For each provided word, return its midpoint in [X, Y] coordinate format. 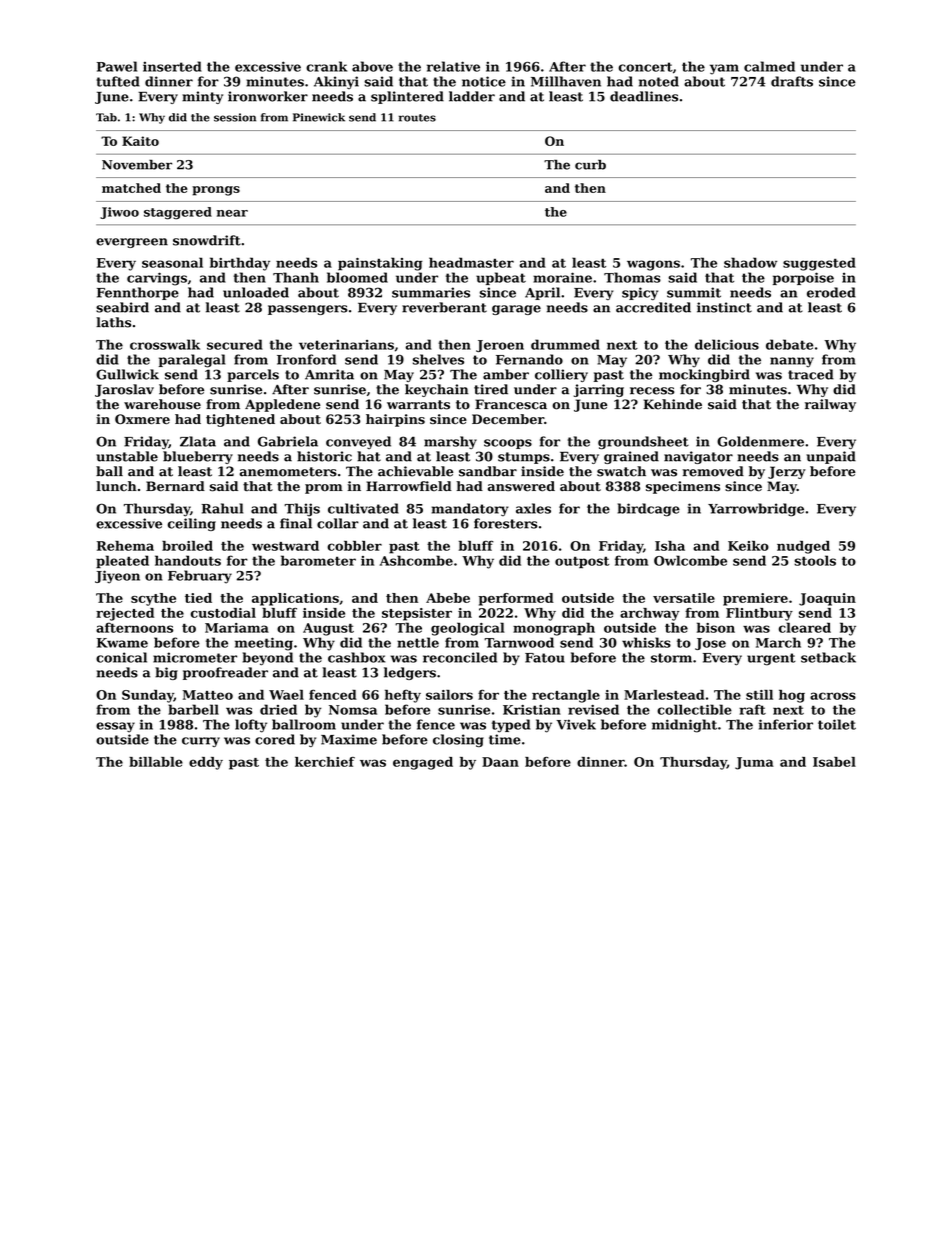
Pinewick [319, 117]
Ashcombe [416, 560]
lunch [116, 486]
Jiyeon [117, 577]
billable [156, 762]
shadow [750, 262]
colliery [561, 375]
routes [417, 118]
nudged [803, 547]
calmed [769, 66]
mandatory [470, 509]
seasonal [172, 262]
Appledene [282, 405]
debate [789, 344]
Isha [670, 546]
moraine [562, 277]
